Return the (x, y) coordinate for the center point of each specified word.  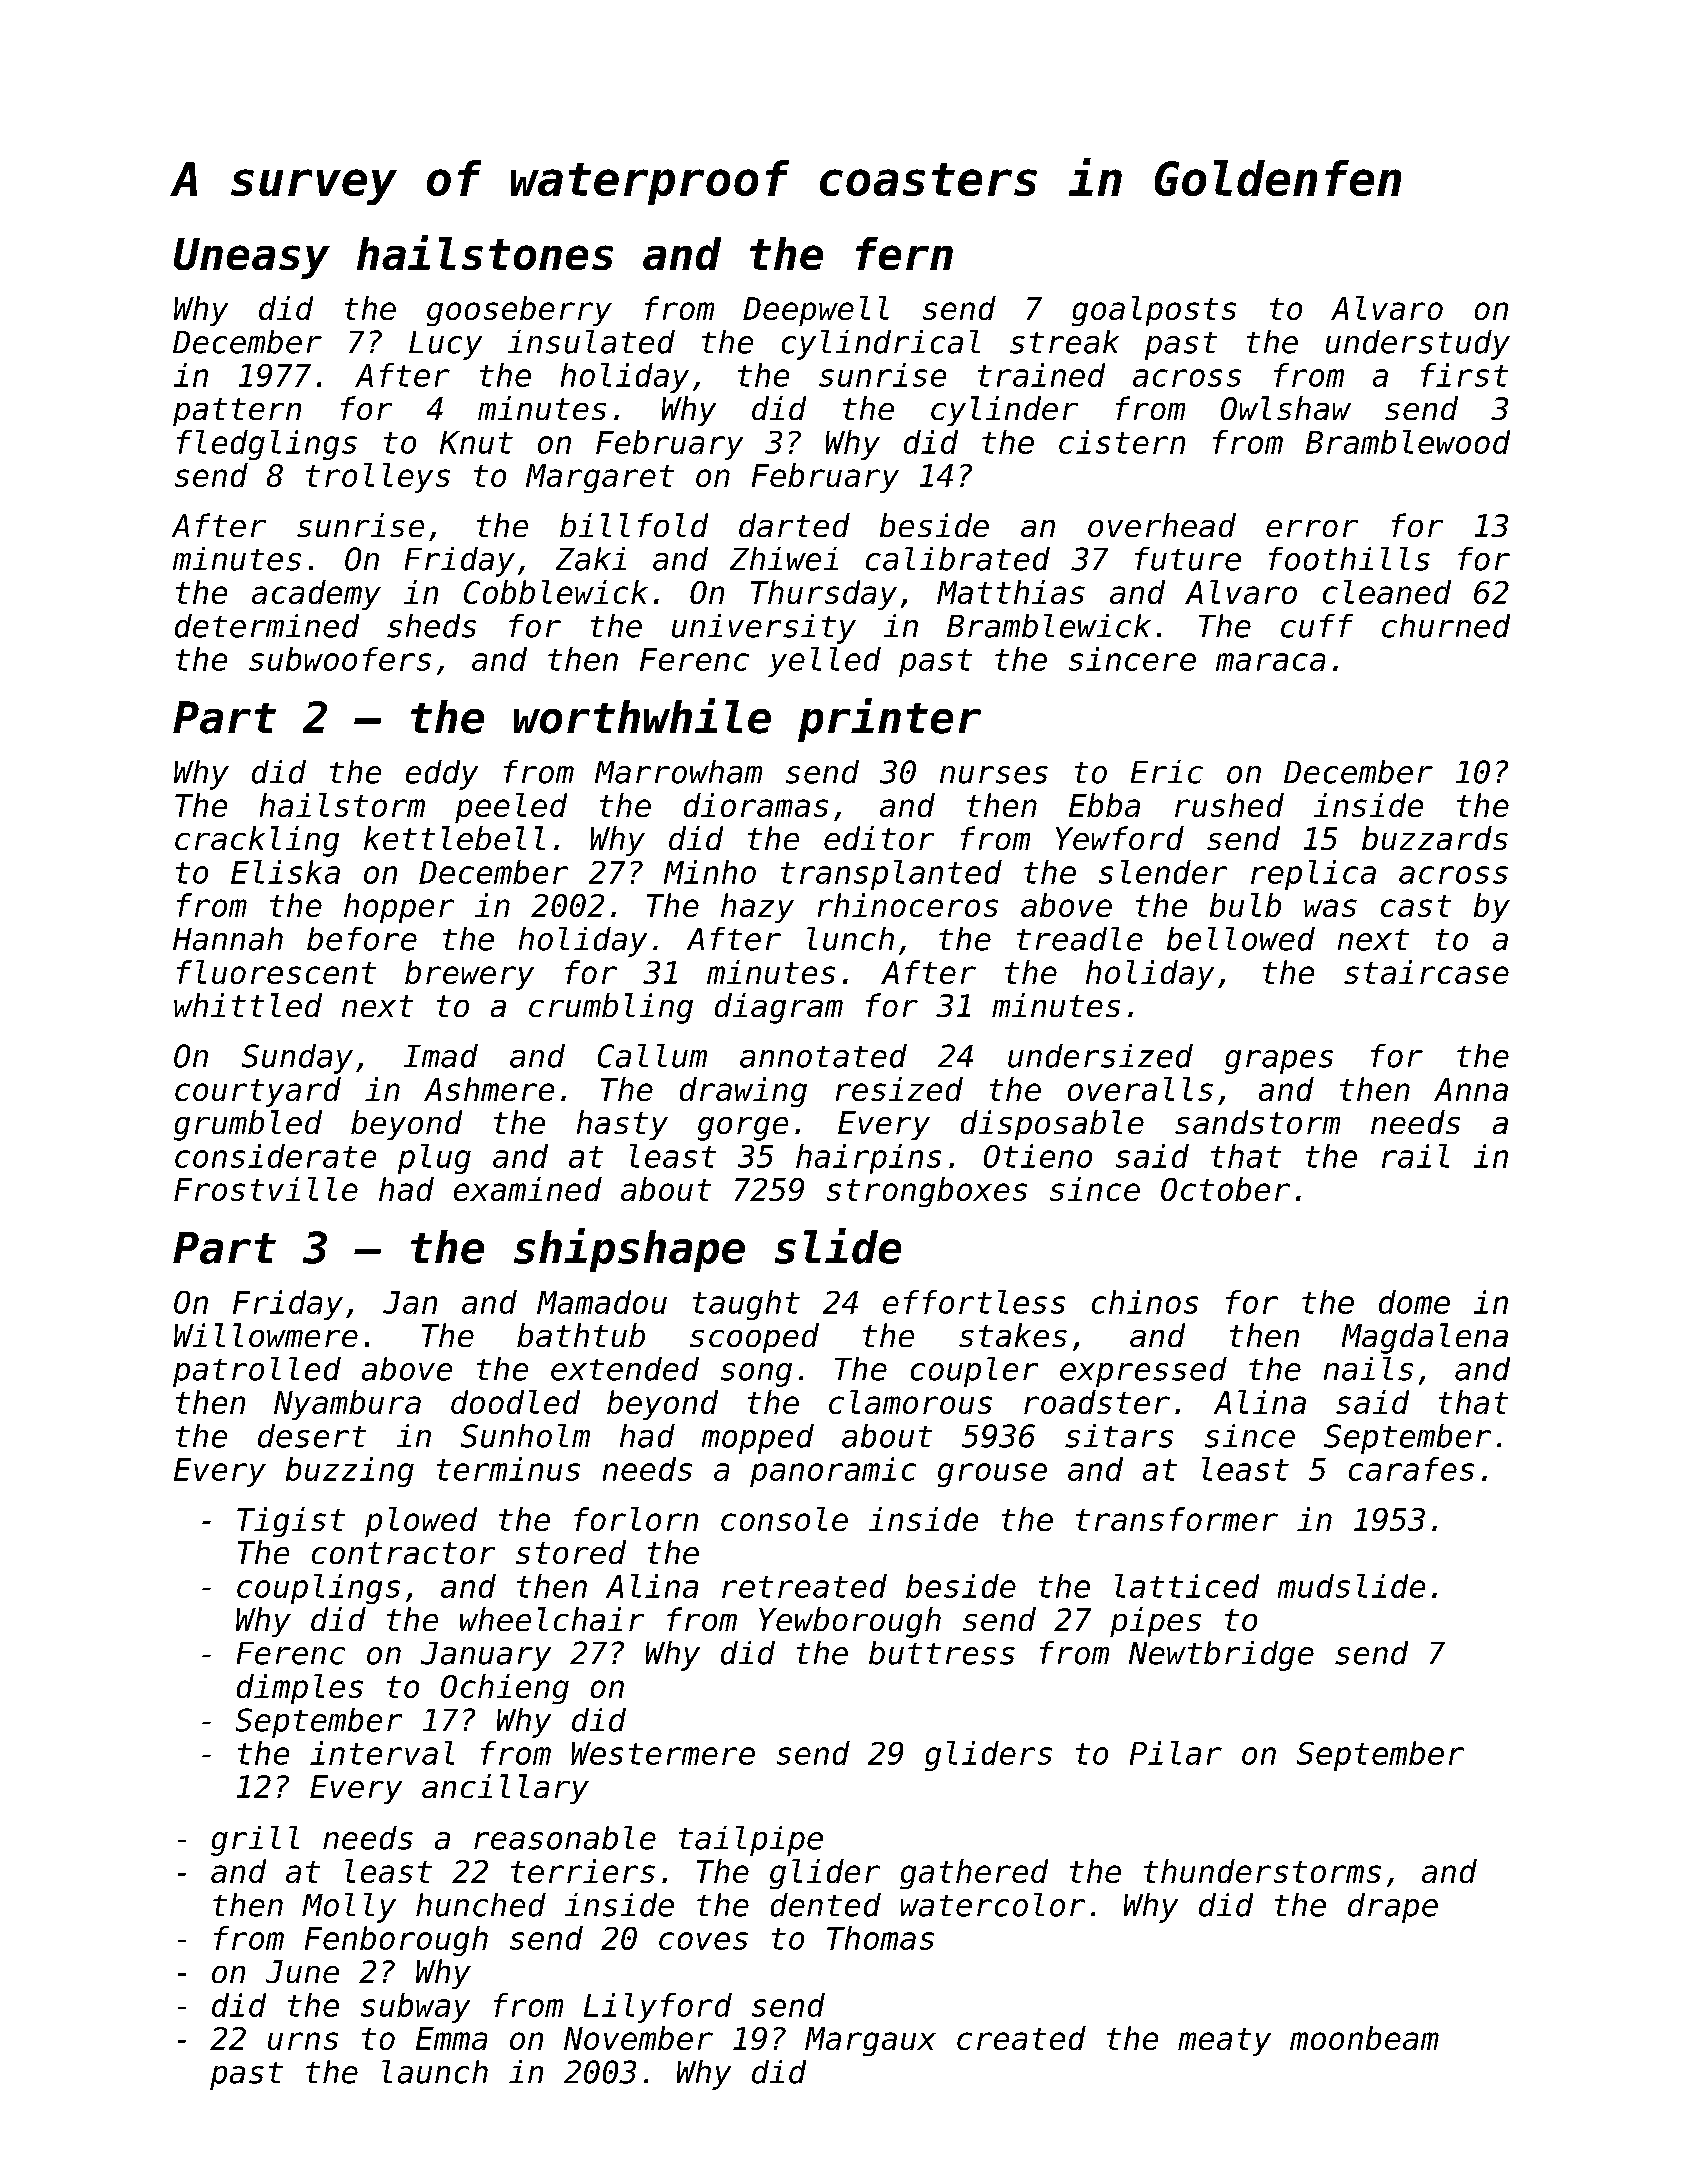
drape (1393, 1908)
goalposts (1154, 311)
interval (382, 1753)
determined (267, 626)
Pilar (1176, 1753)
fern (904, 253)
